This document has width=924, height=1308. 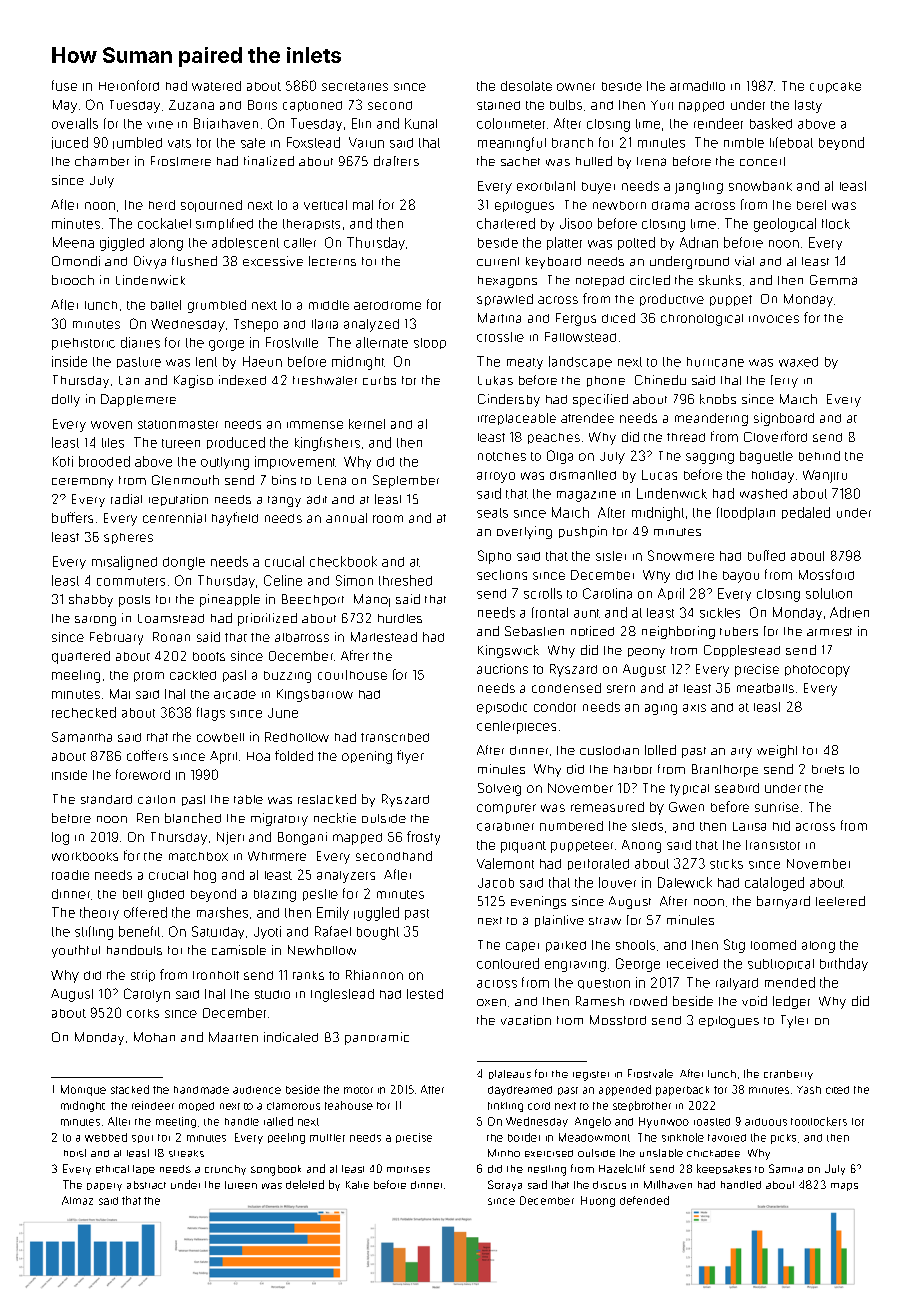 I want to click on roasted, so click(x=712, y=1122).
